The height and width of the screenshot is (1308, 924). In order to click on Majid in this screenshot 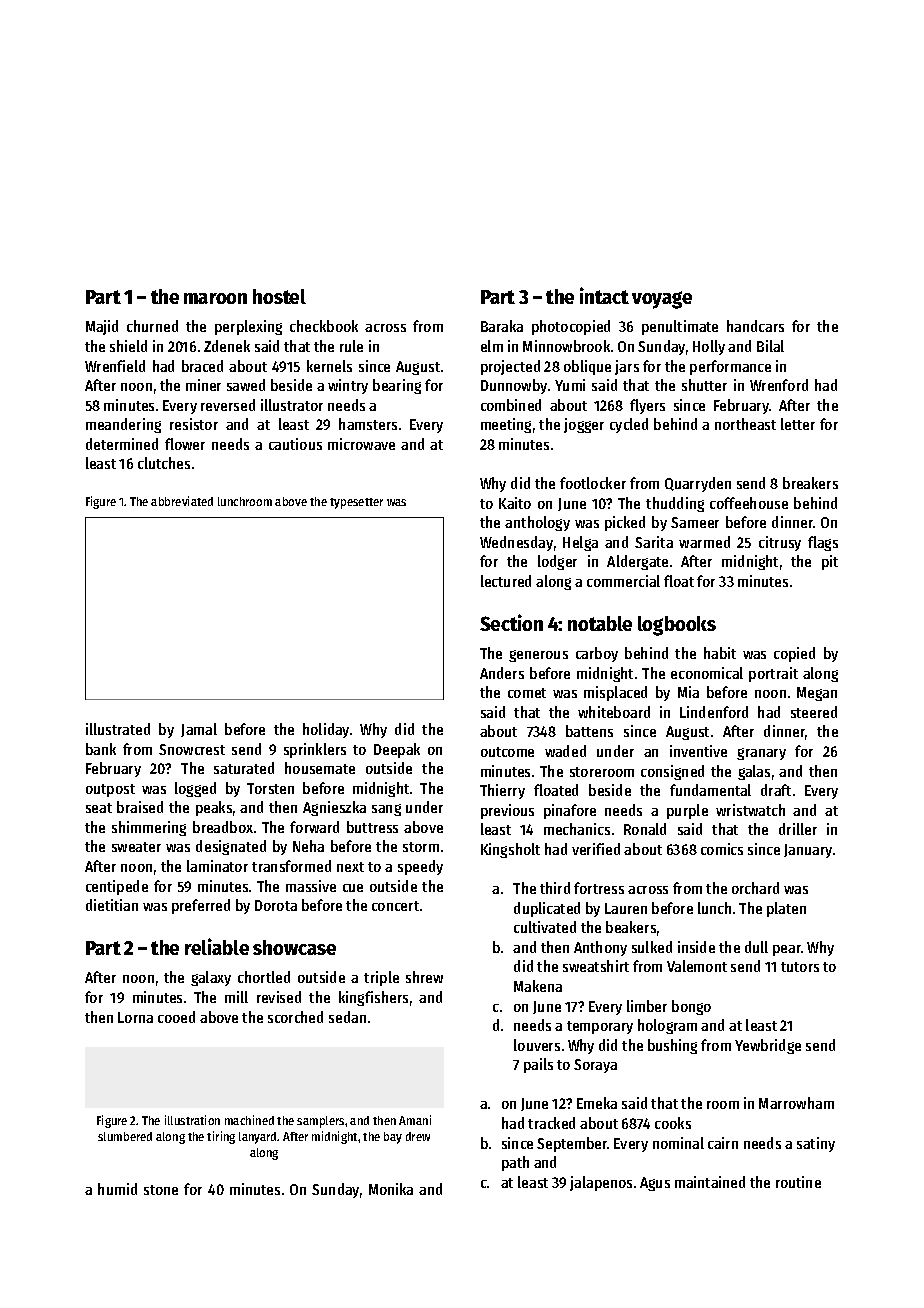, I will do `click(102, 327)`.
